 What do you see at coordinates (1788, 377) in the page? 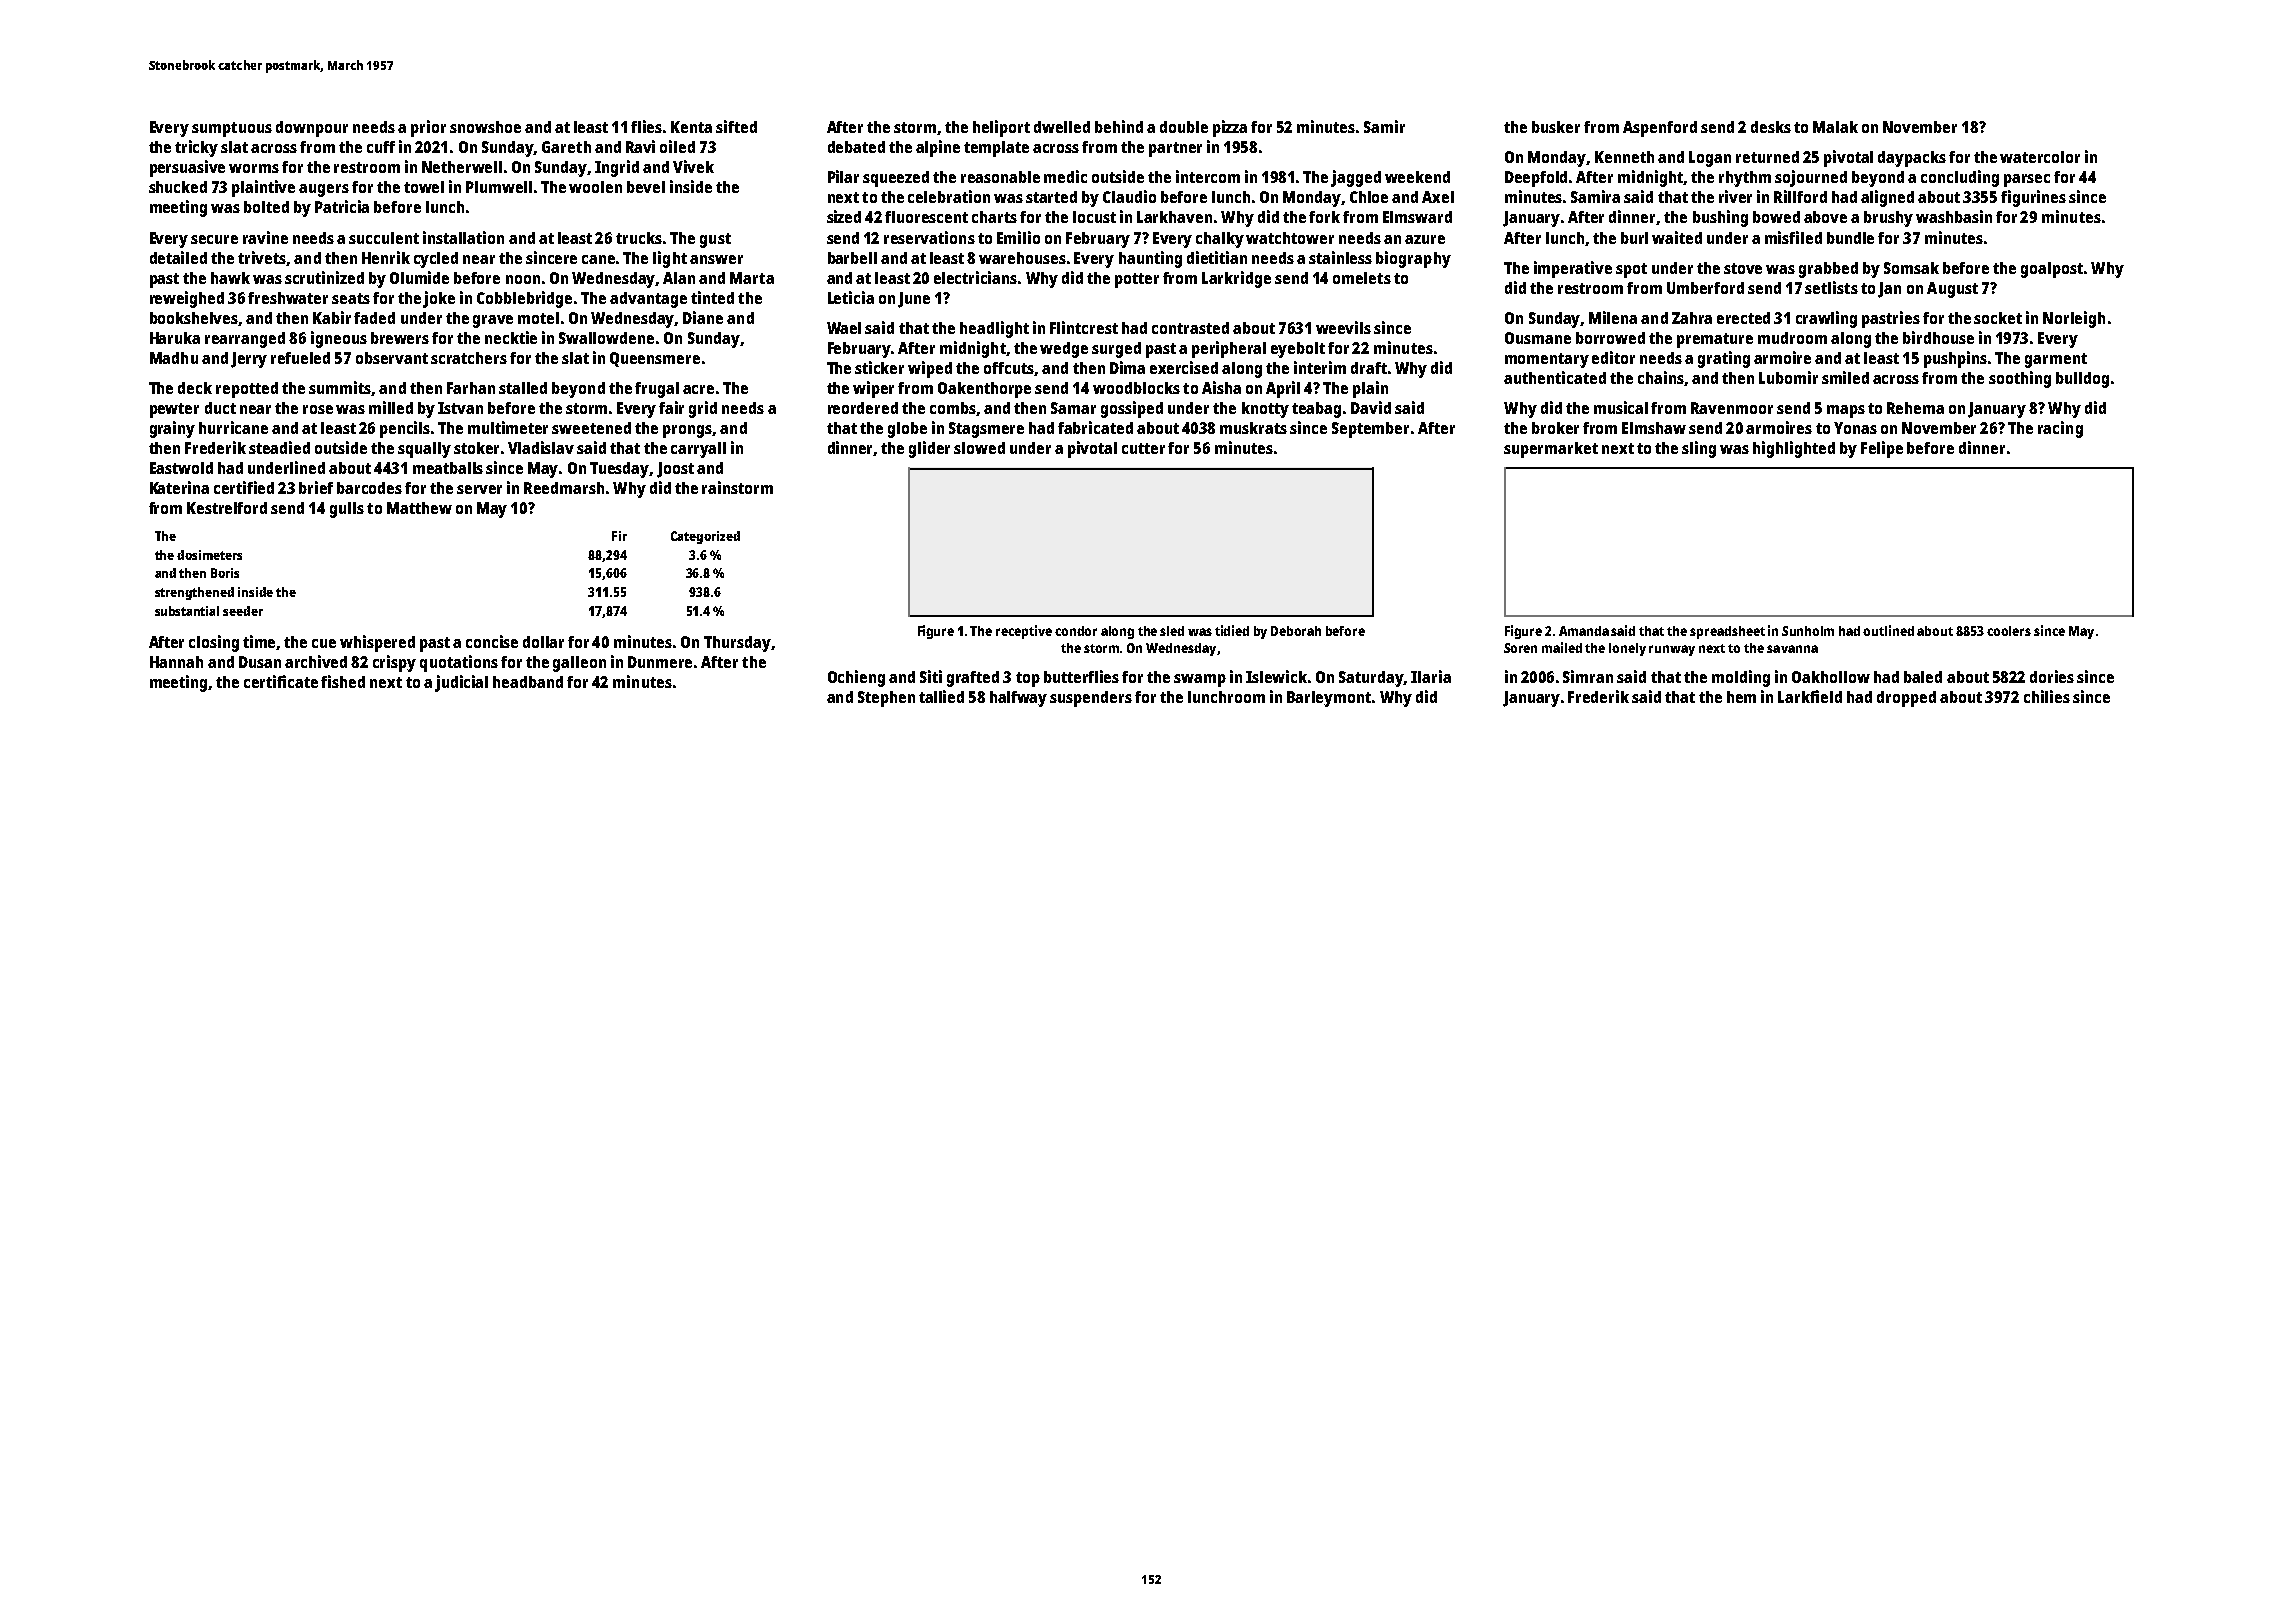
I see `Lubomir` at bounding box center [1788, 377].
